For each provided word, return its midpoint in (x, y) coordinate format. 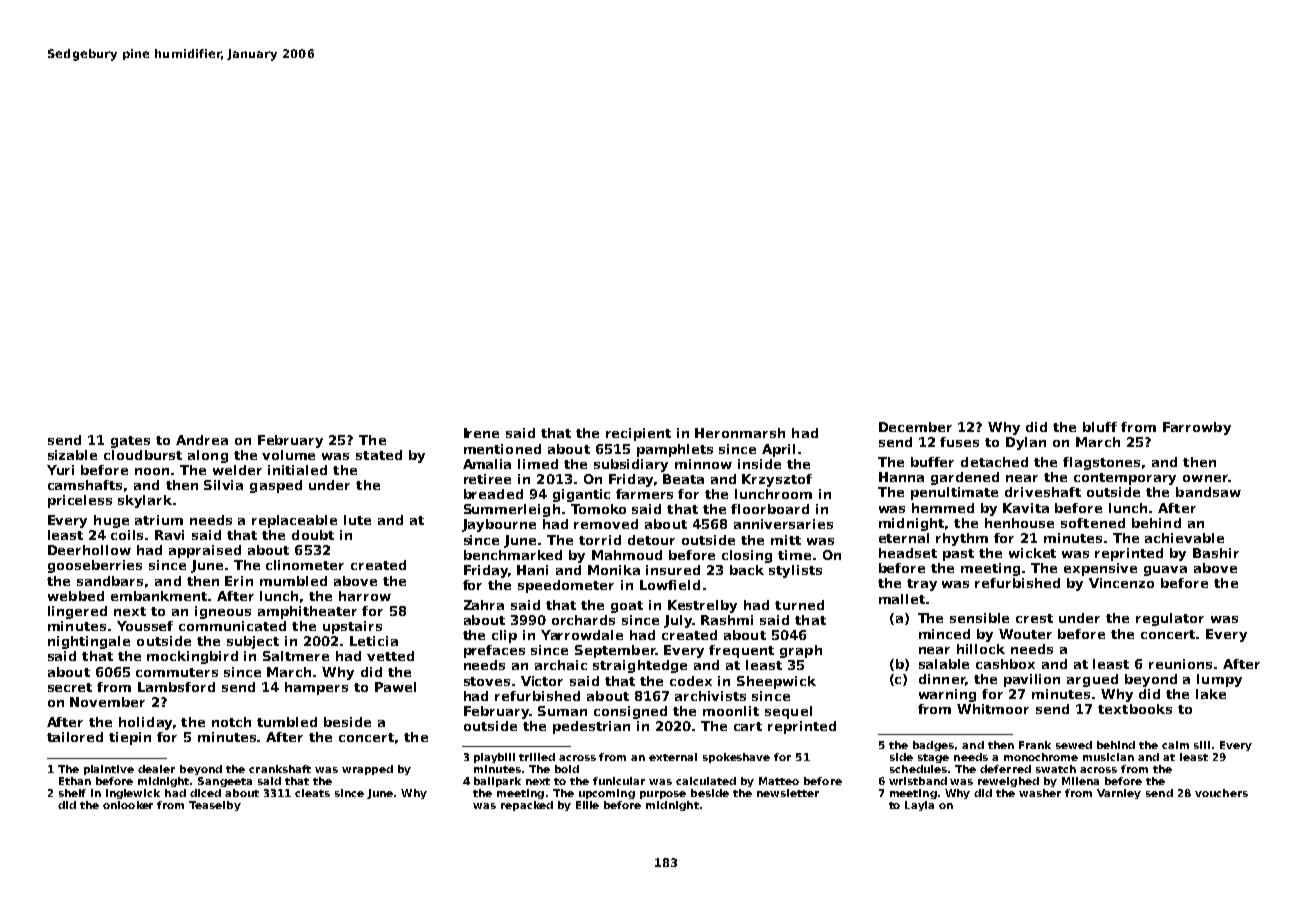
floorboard (770, 509)
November (107, 702)
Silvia (223, 485)
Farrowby (1197, 428)
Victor (542, 681)
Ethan (75, 781)
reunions (1180, 664)
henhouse (1019, 523)
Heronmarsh (740, 433)
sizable (72, 455)
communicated (232, 626)
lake (1211, 694)
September (615, 651)
